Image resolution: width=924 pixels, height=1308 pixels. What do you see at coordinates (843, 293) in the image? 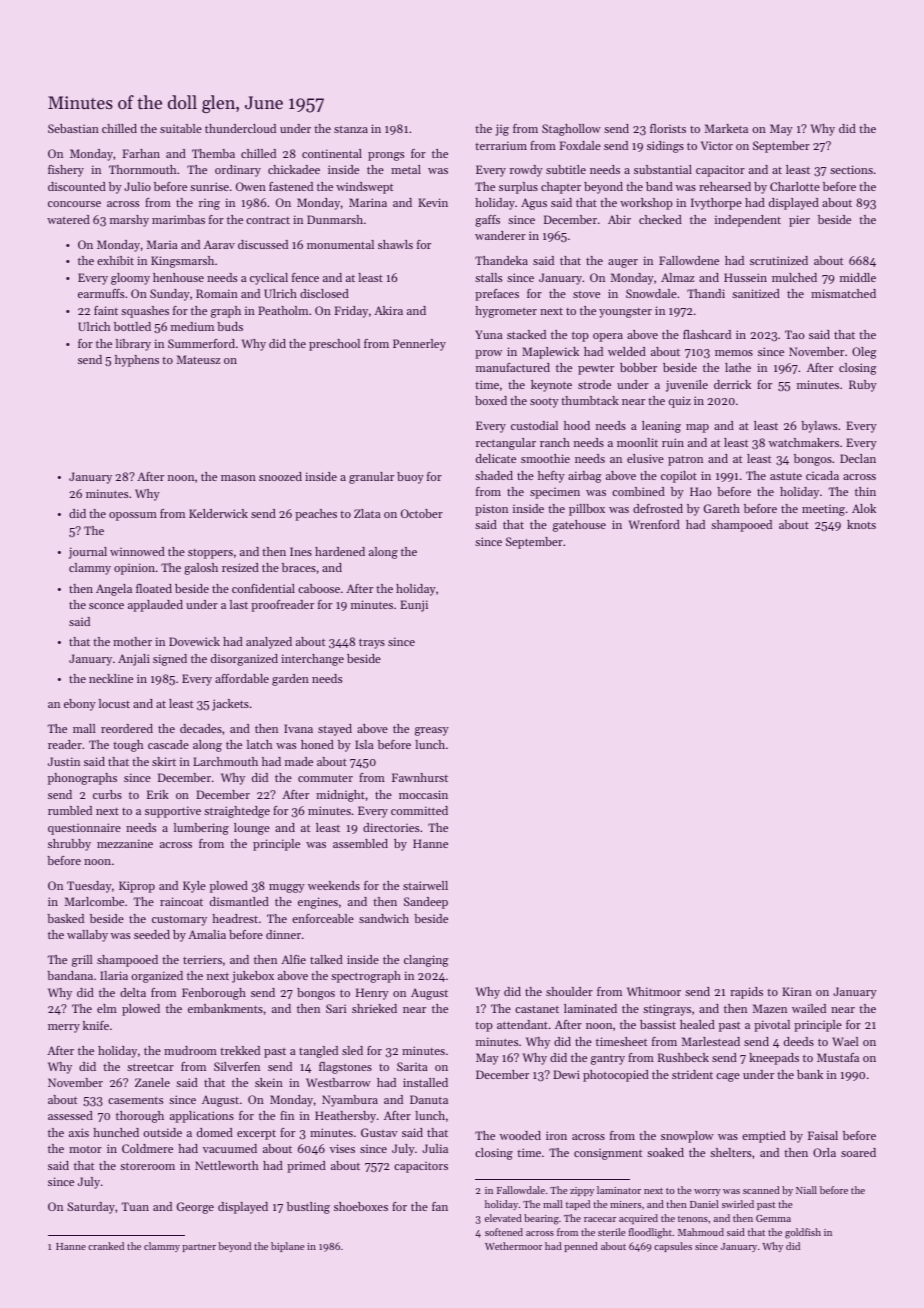
I see `mismatched` at bounding box center [843, 293].
